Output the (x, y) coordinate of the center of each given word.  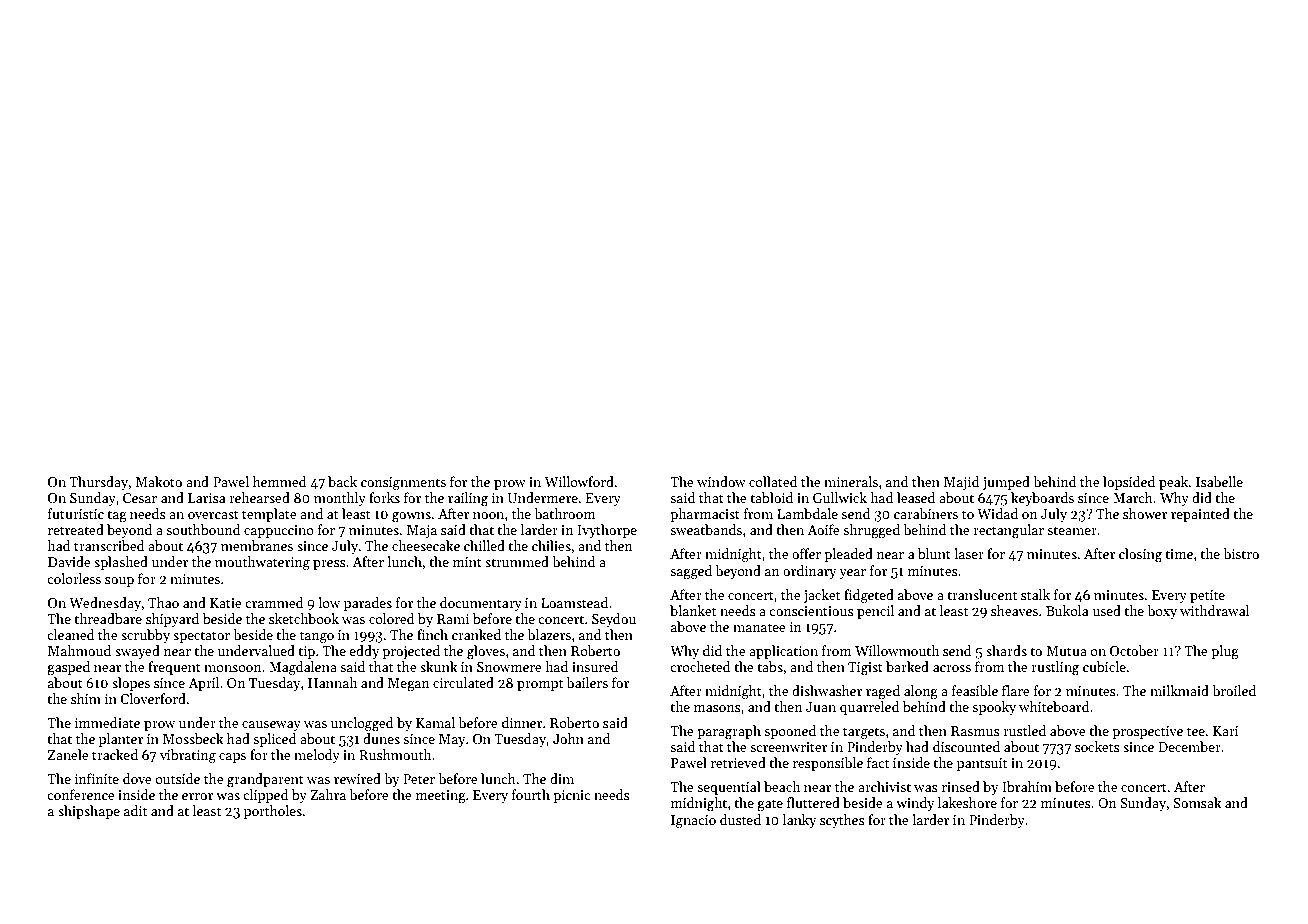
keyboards (1042, 499)
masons (717, 708)
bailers (587, 682)
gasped (68, 668)
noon (488, 515)
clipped (266, 796)
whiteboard (1054, 706)
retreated (76, 529)
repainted (1200, 515)
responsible (828, 764)
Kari (1226, 731)
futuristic (76, 513)
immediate (107, 722)
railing (468, 499)
